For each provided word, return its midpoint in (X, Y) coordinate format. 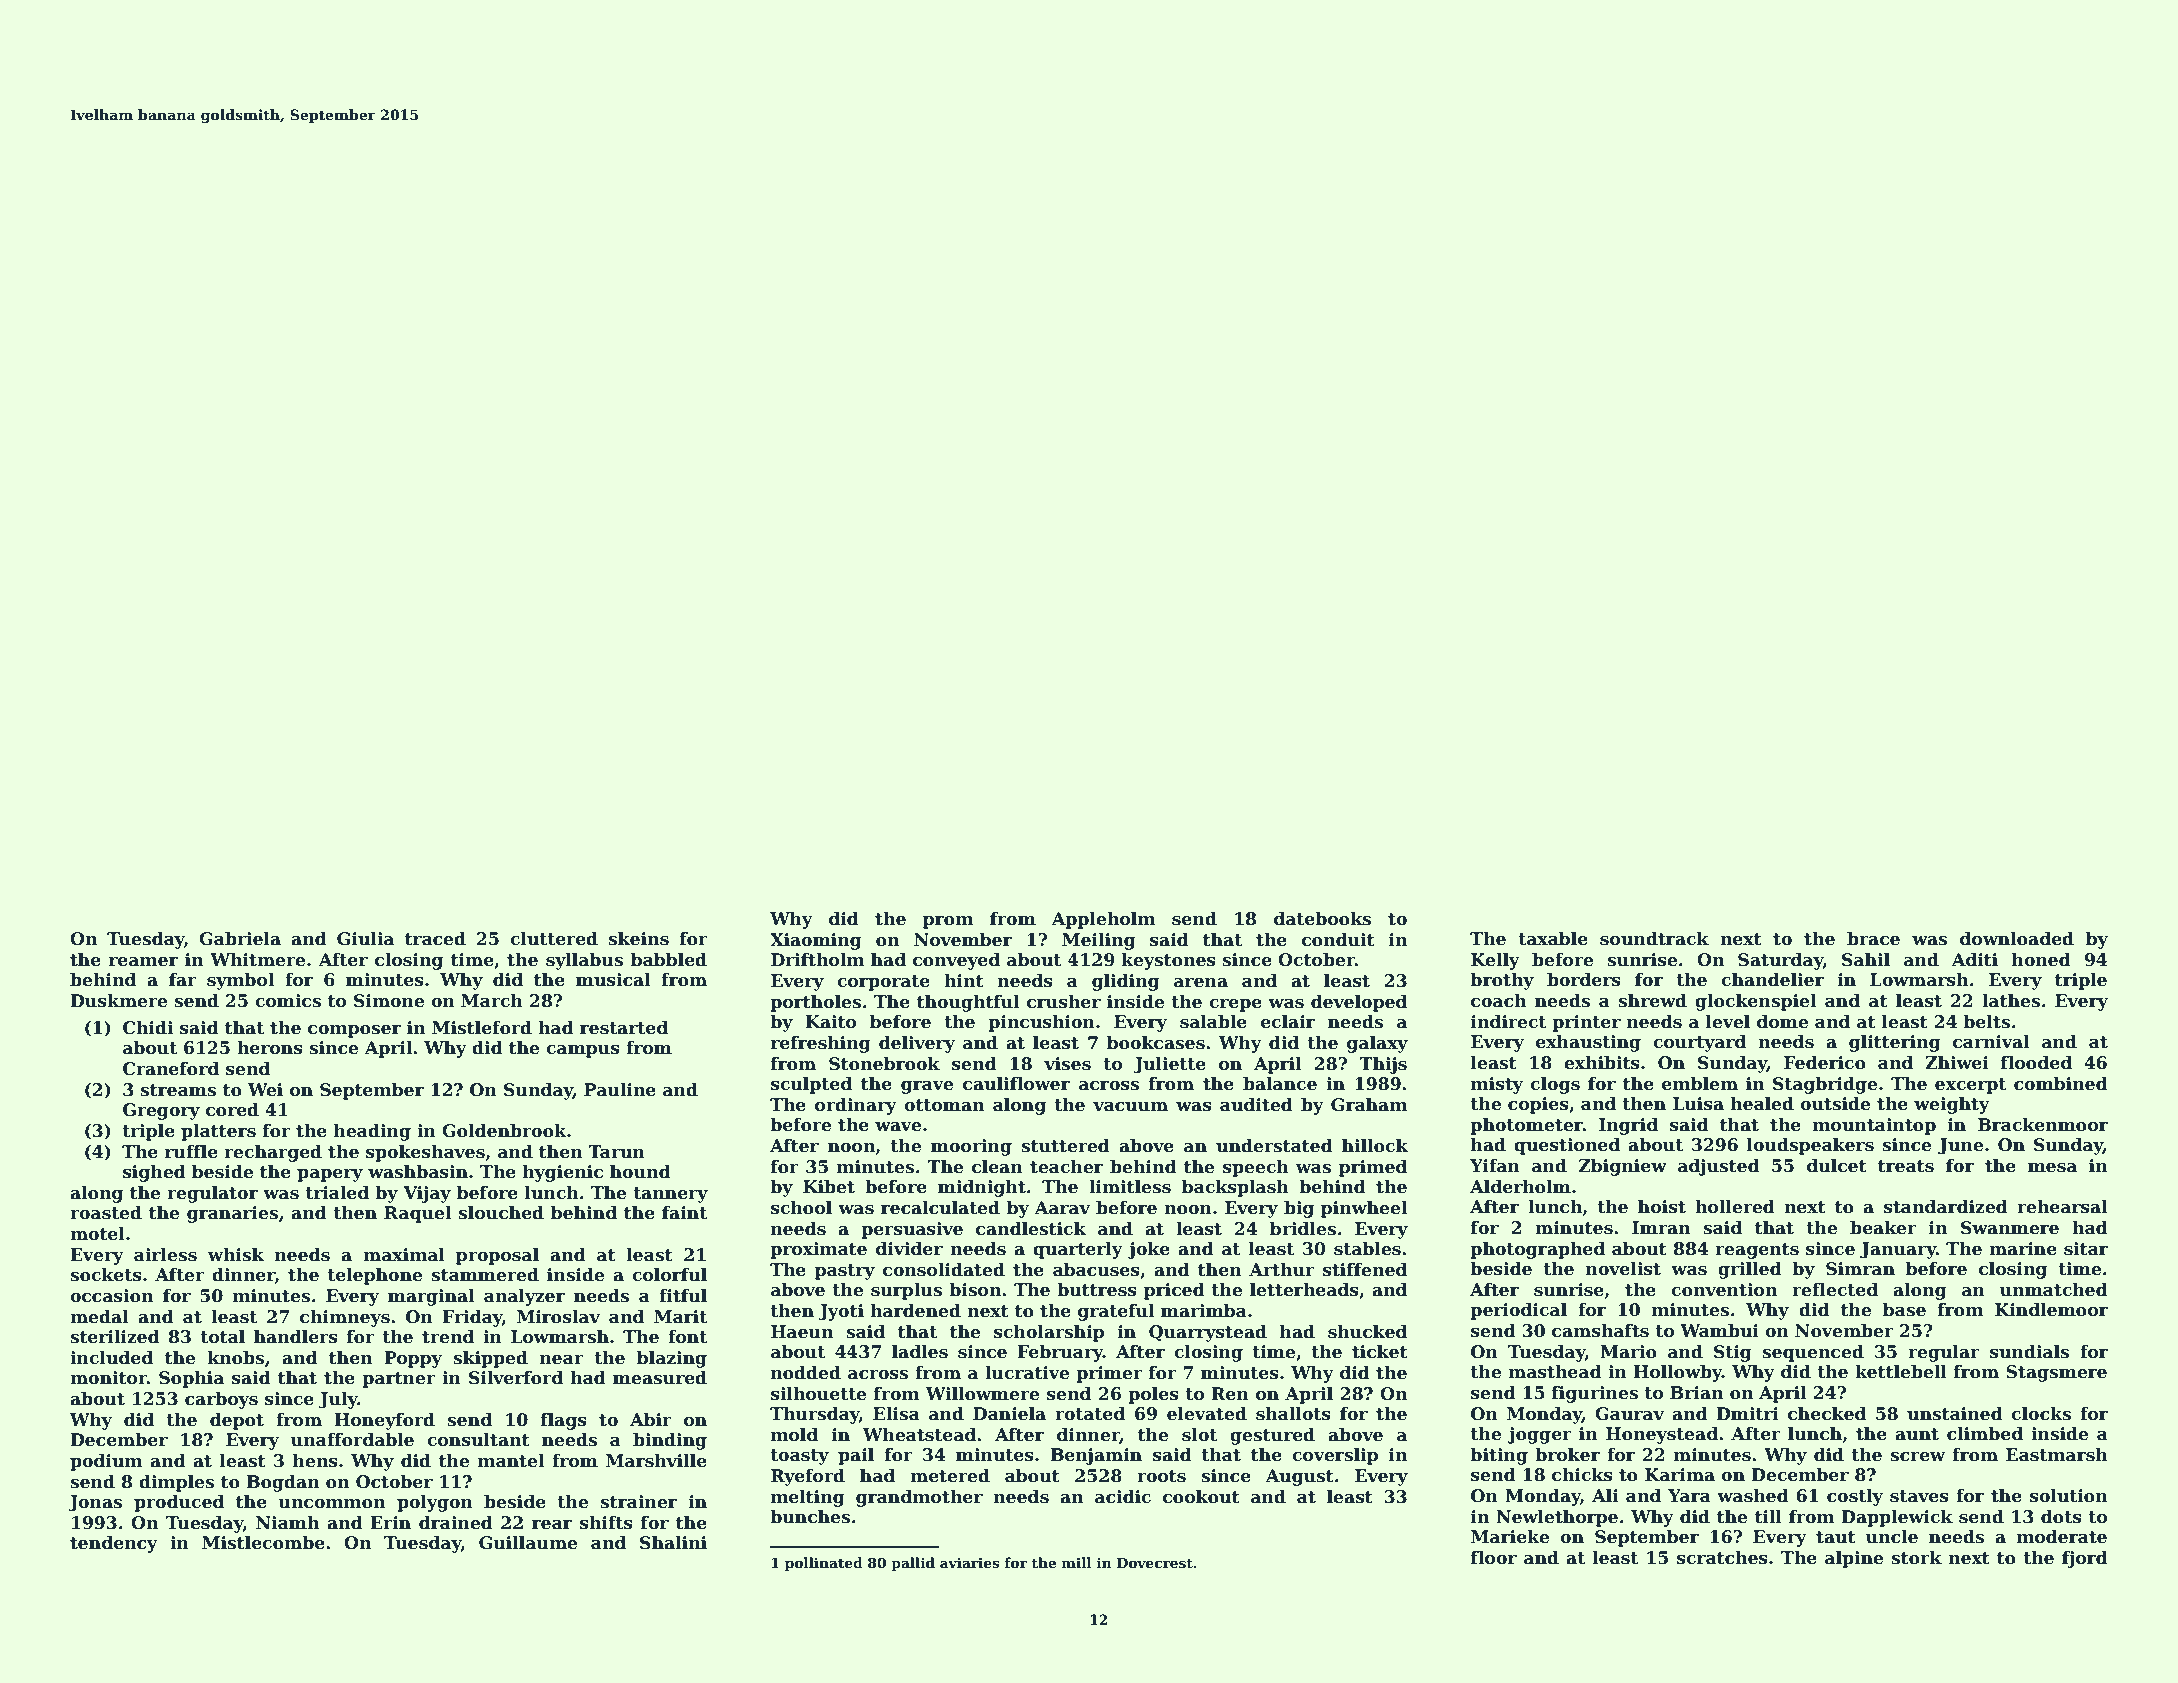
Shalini (673, 1543)
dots (2061, 1517)
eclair (1288, 1022)
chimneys (345, 1318)
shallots (1293, 1414)
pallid (913, 1564)
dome (1782, 1022)
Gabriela (240, 939)
